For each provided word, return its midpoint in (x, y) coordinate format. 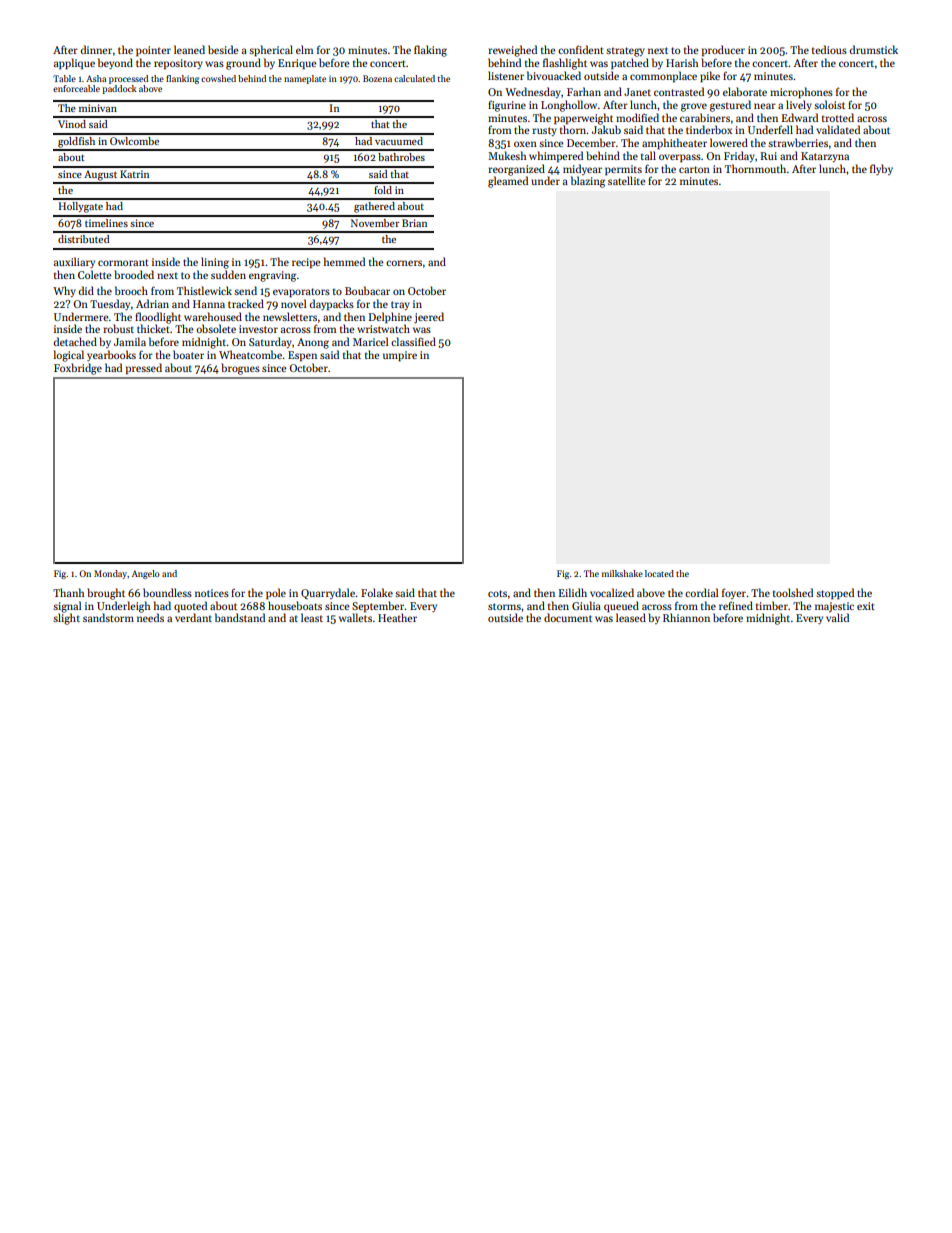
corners (404, 263)
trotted (838, 117)
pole (276, 594)
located (659, 573)
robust (118, 328)
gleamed (508, 182)
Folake (377, 592)
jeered (429, 318)
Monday (110, 574)
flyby (881, 169)
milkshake (622, 573)
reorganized (516, 170)
